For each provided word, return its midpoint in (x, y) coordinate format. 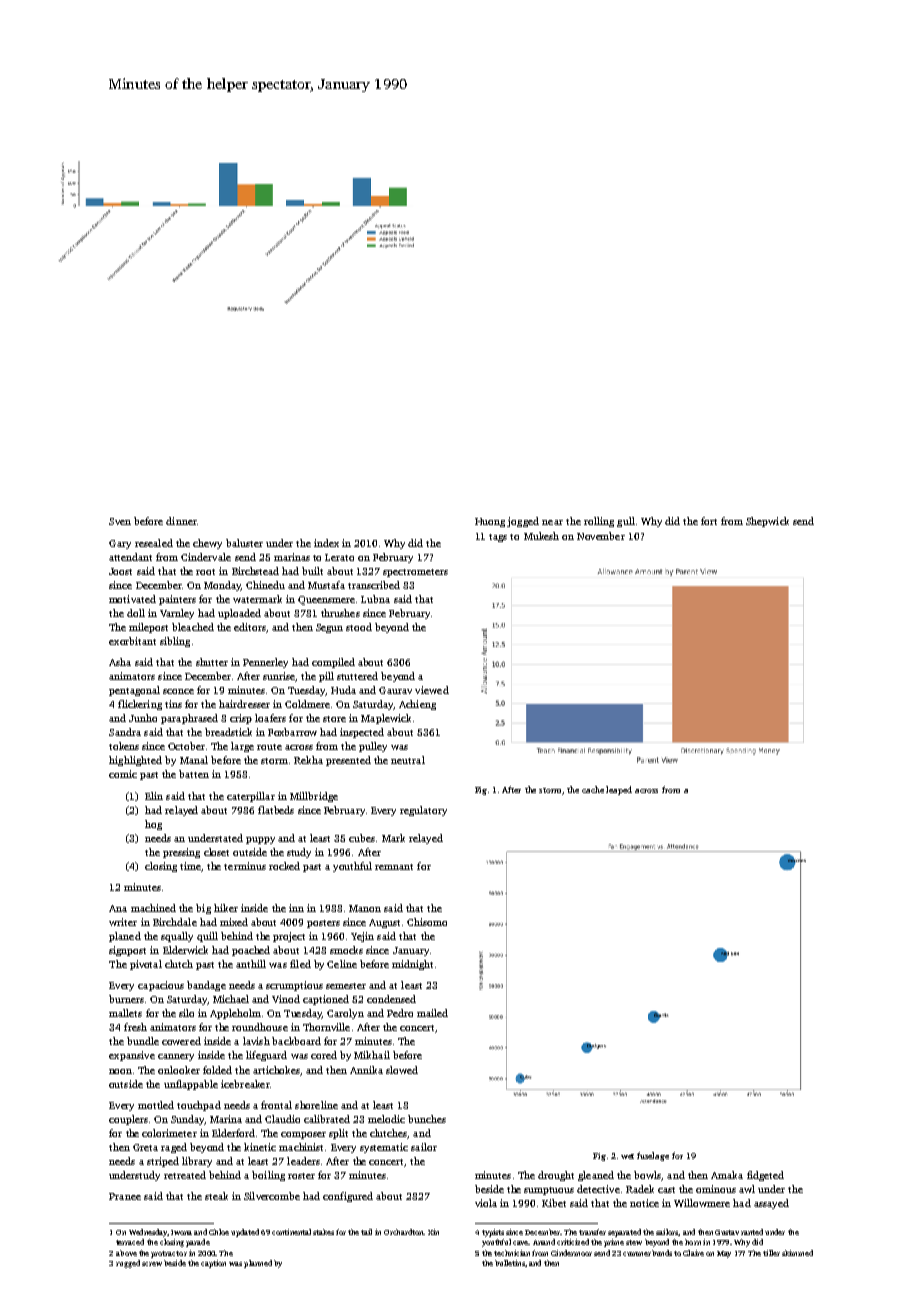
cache (593, 789)
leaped (619, 790)
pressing (181, 853)
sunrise (279, 676)
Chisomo (427, 922)
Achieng (417, 705)
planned (258, 1264)
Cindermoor (571, 1253)
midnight (412, 965)
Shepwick (767, 522)
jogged (523, 522)
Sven (120, 521)
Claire (693, 1253)
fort (709, 521)
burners (126, 999)
